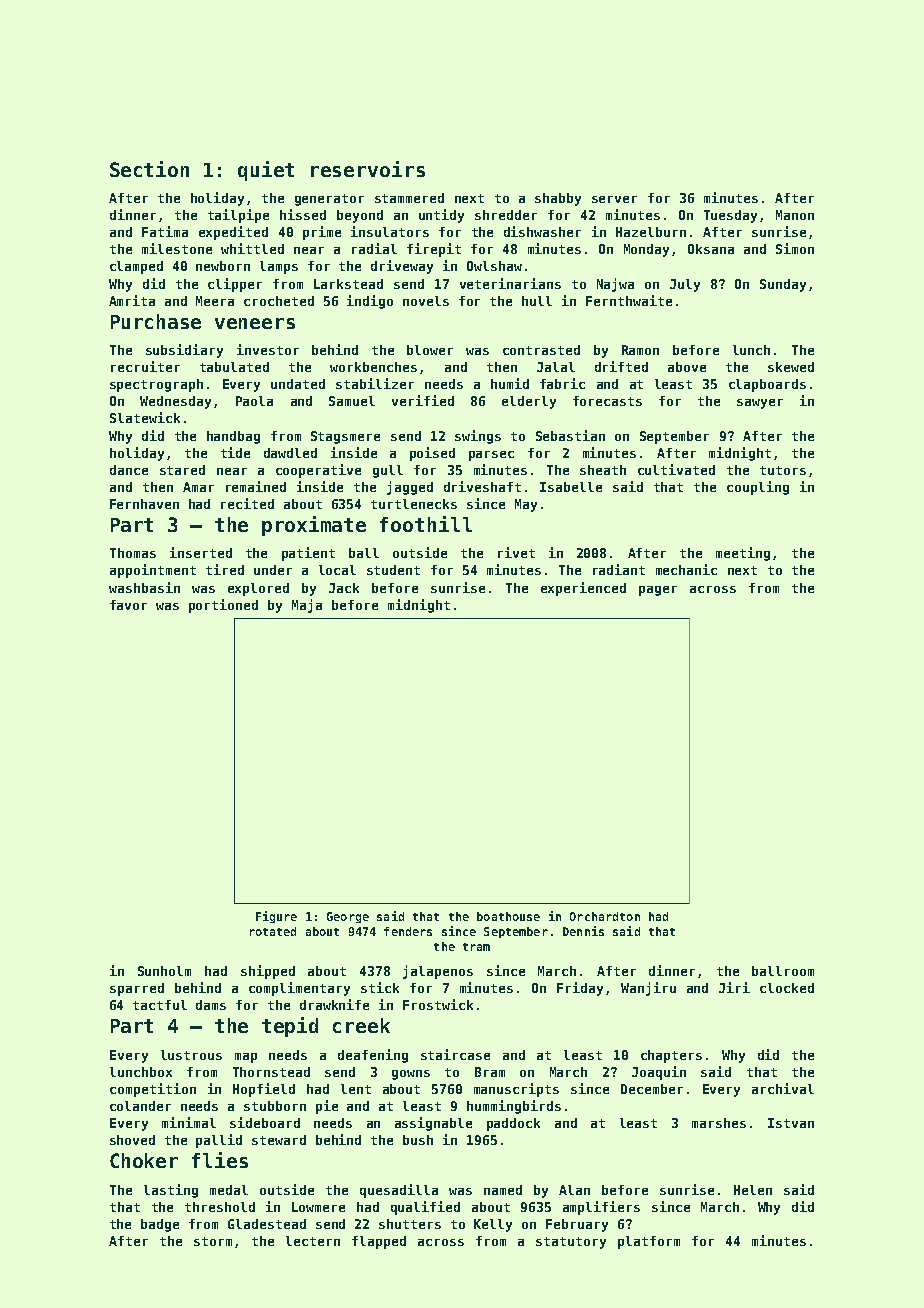 Image resolution: width=924 pixels, height=1308 pixels. I want to click on Jiri, so click(734, 987).
